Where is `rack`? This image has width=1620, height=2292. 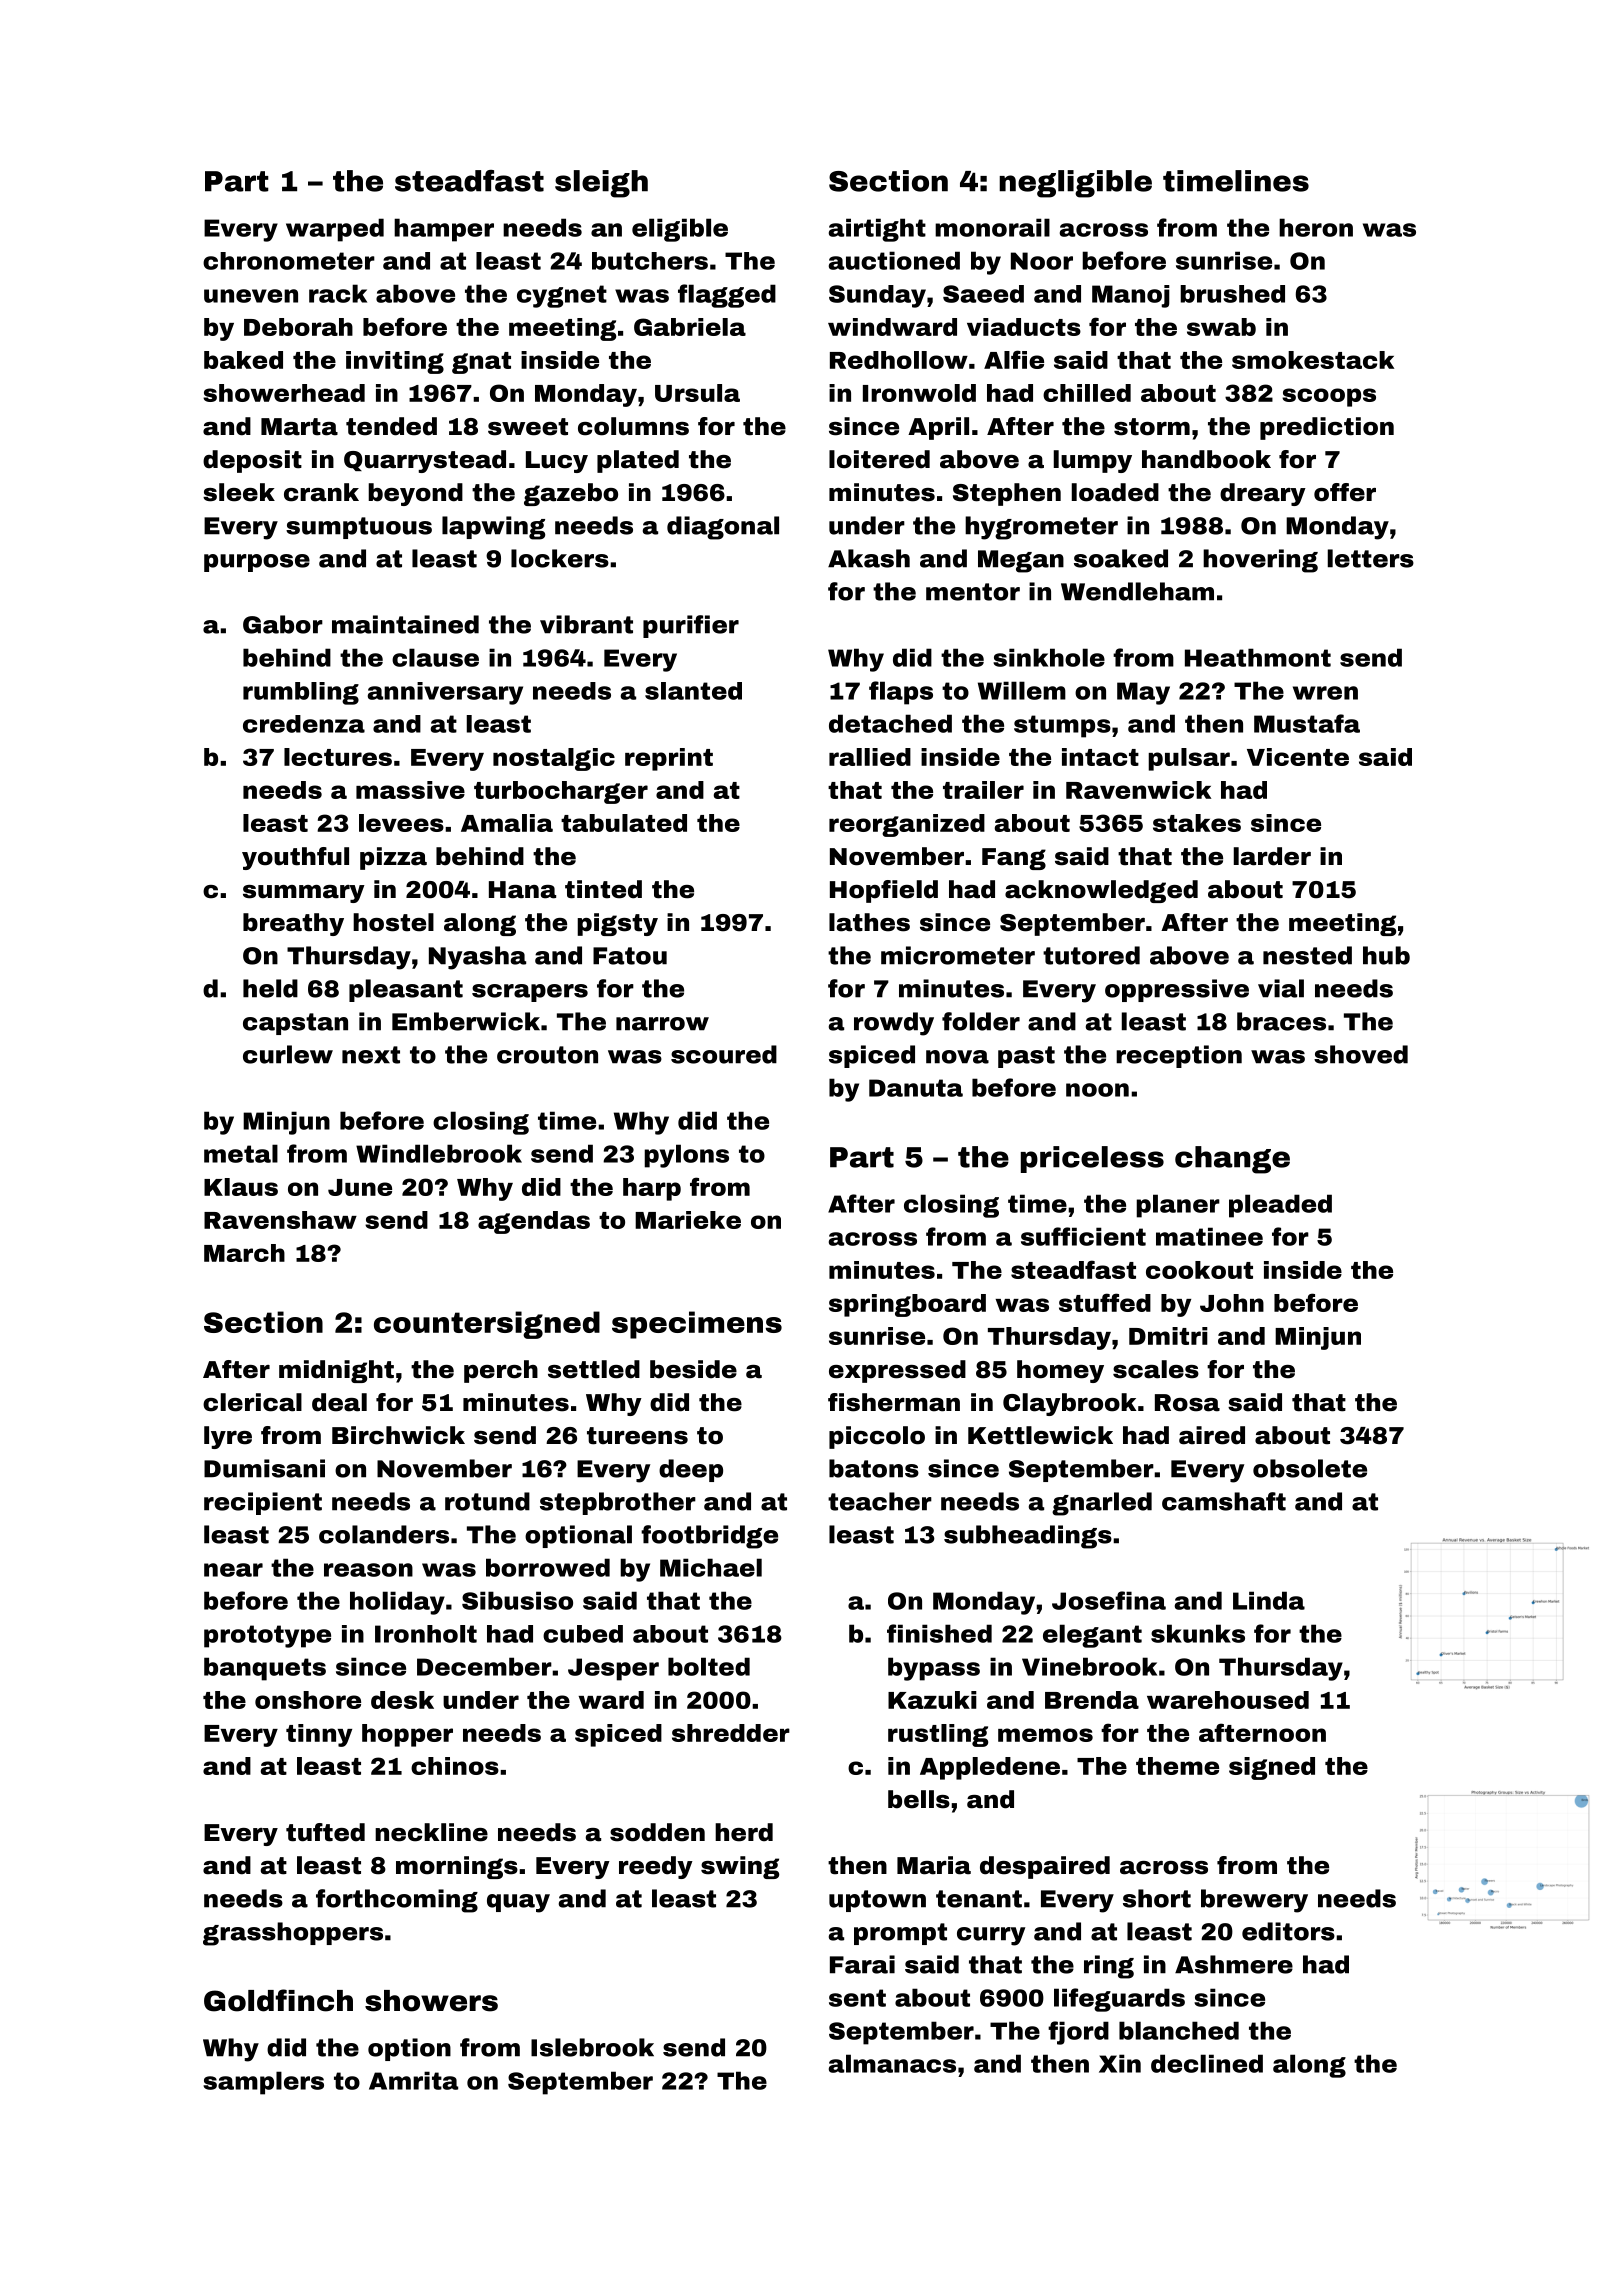
rack is located at coordinates (338, 293).
